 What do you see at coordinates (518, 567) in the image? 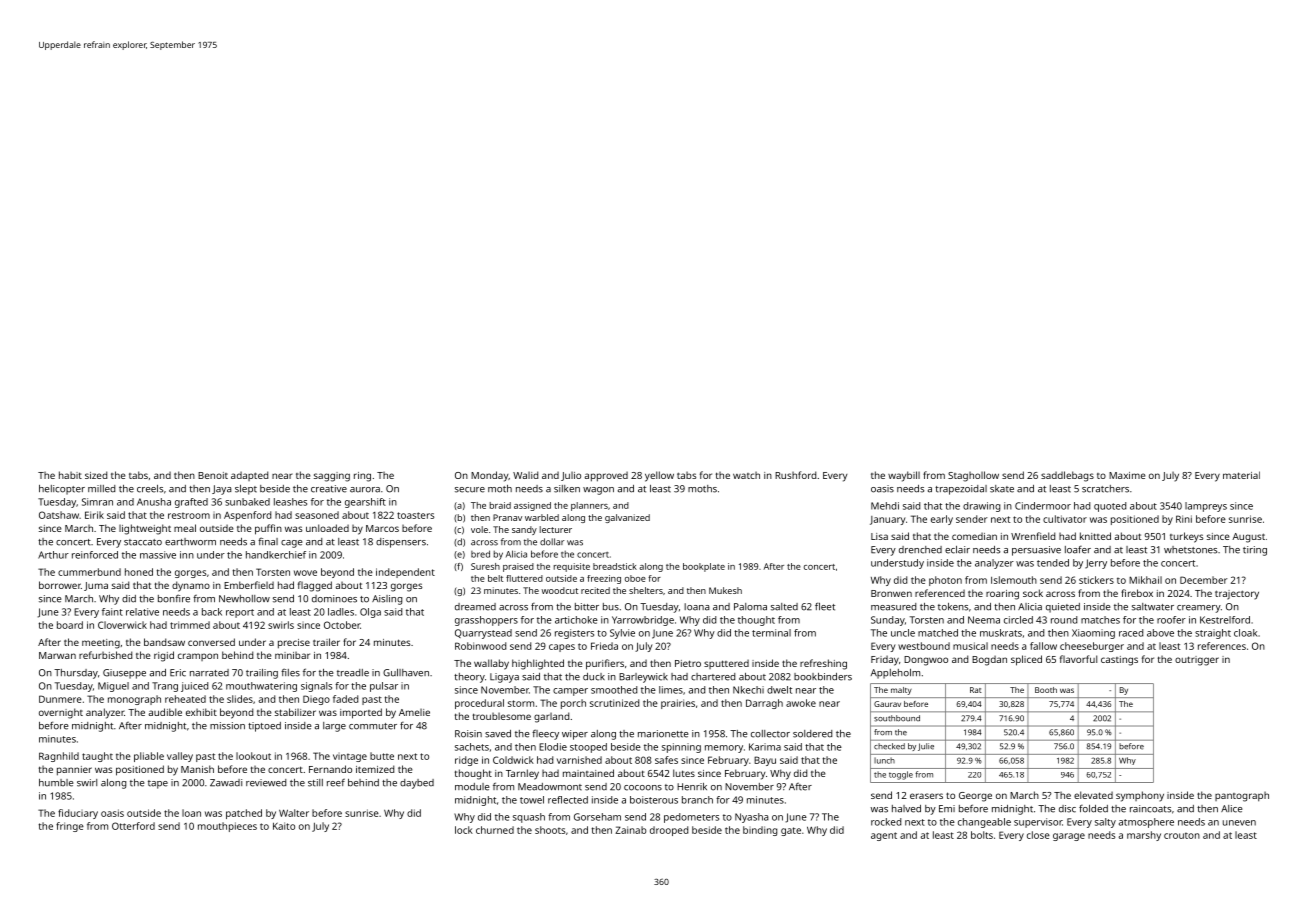
I see `praised` at bounding box center [518, 567].
